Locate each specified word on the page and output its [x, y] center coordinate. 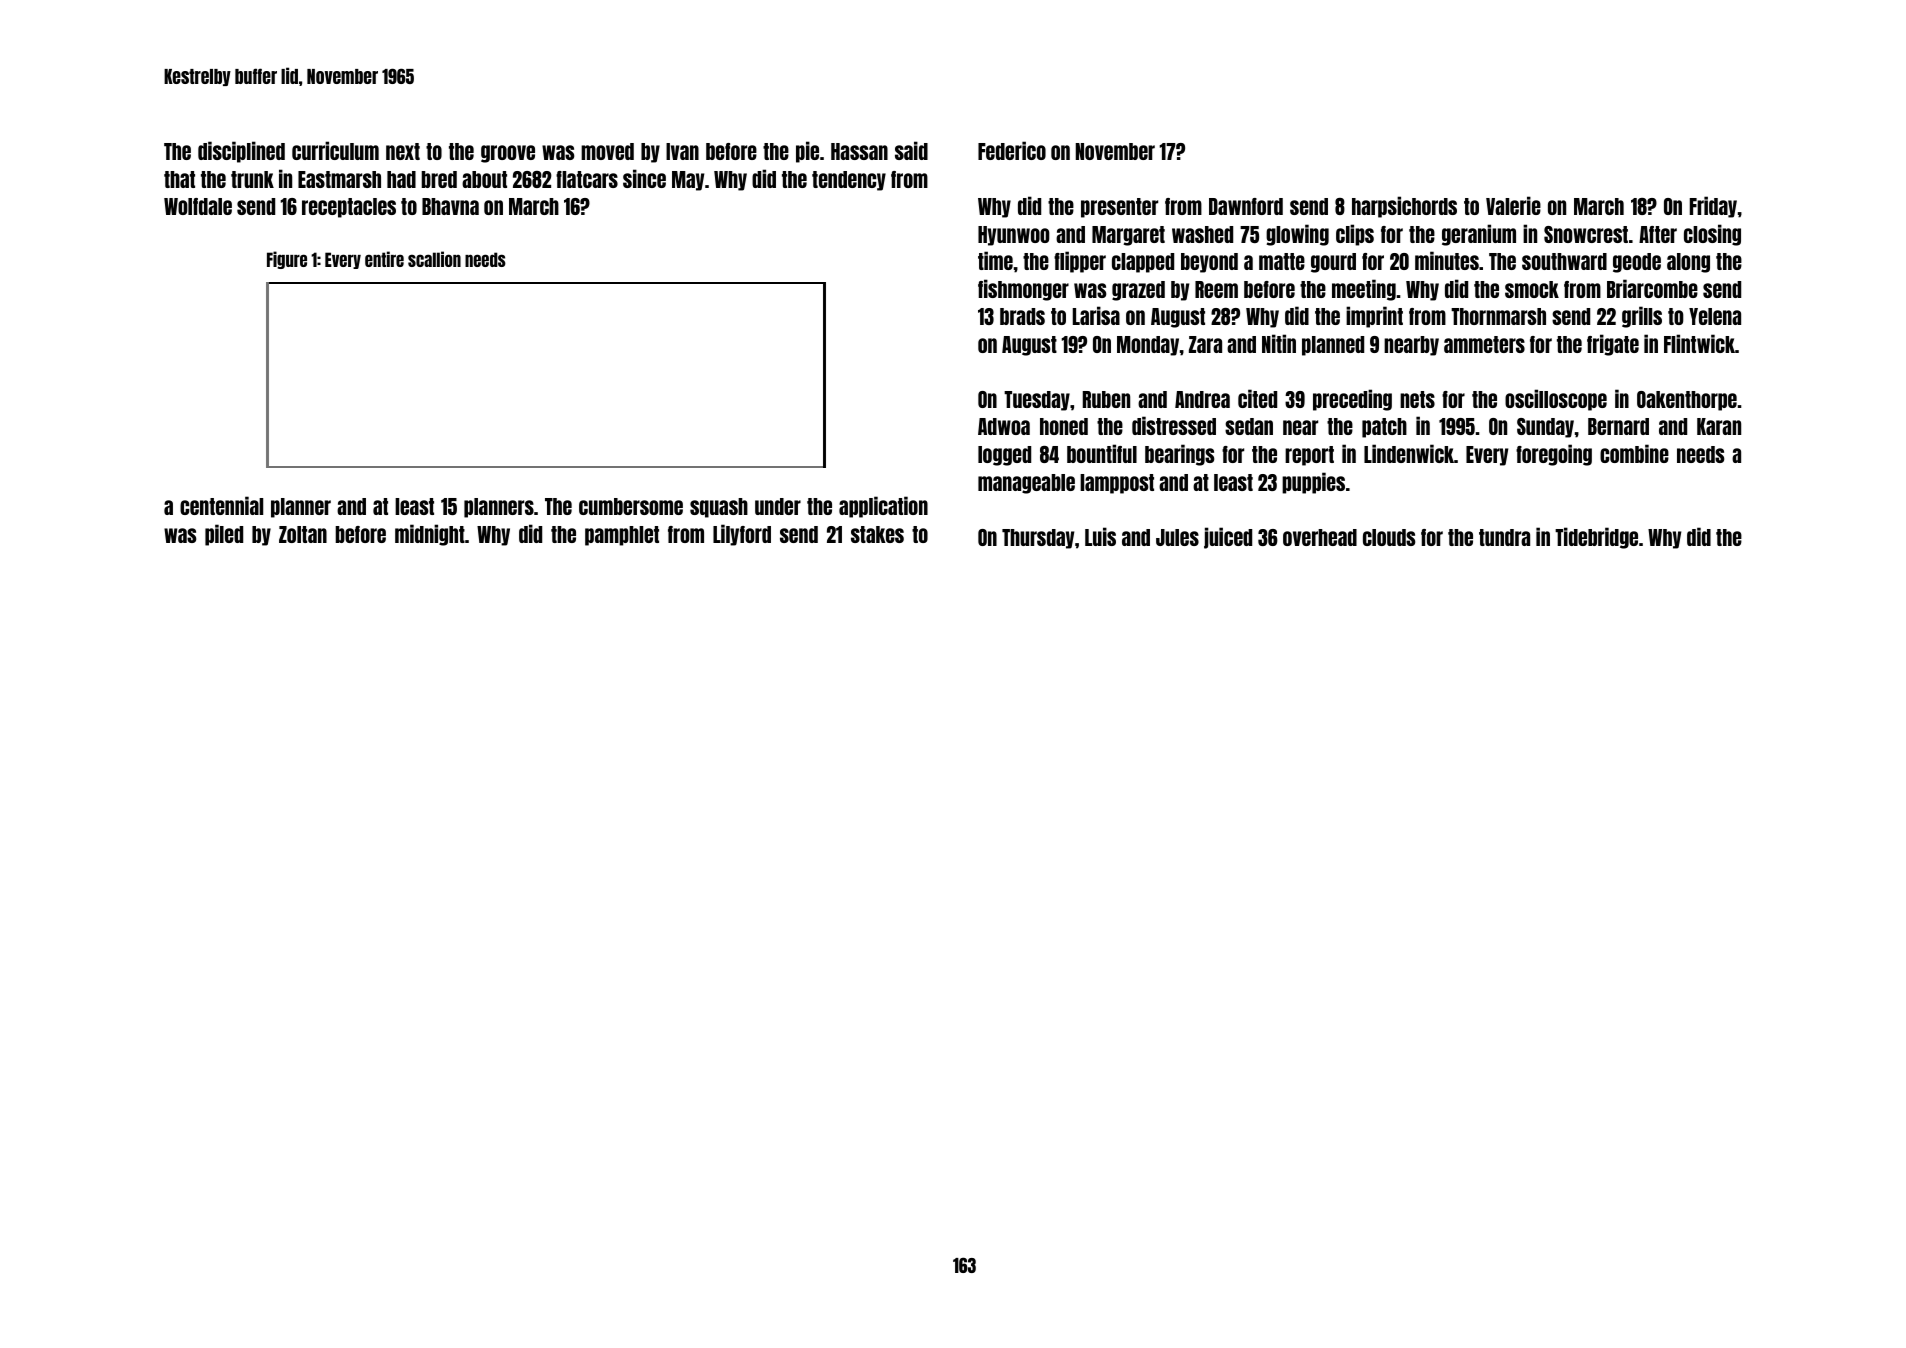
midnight [430, 535]
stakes [877, 534]
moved [607, 151]
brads [1022, 316]
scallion [434, 259]
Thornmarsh [1498, 316]
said [911, 150]
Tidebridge [1596, 538]
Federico [1012, 150]
